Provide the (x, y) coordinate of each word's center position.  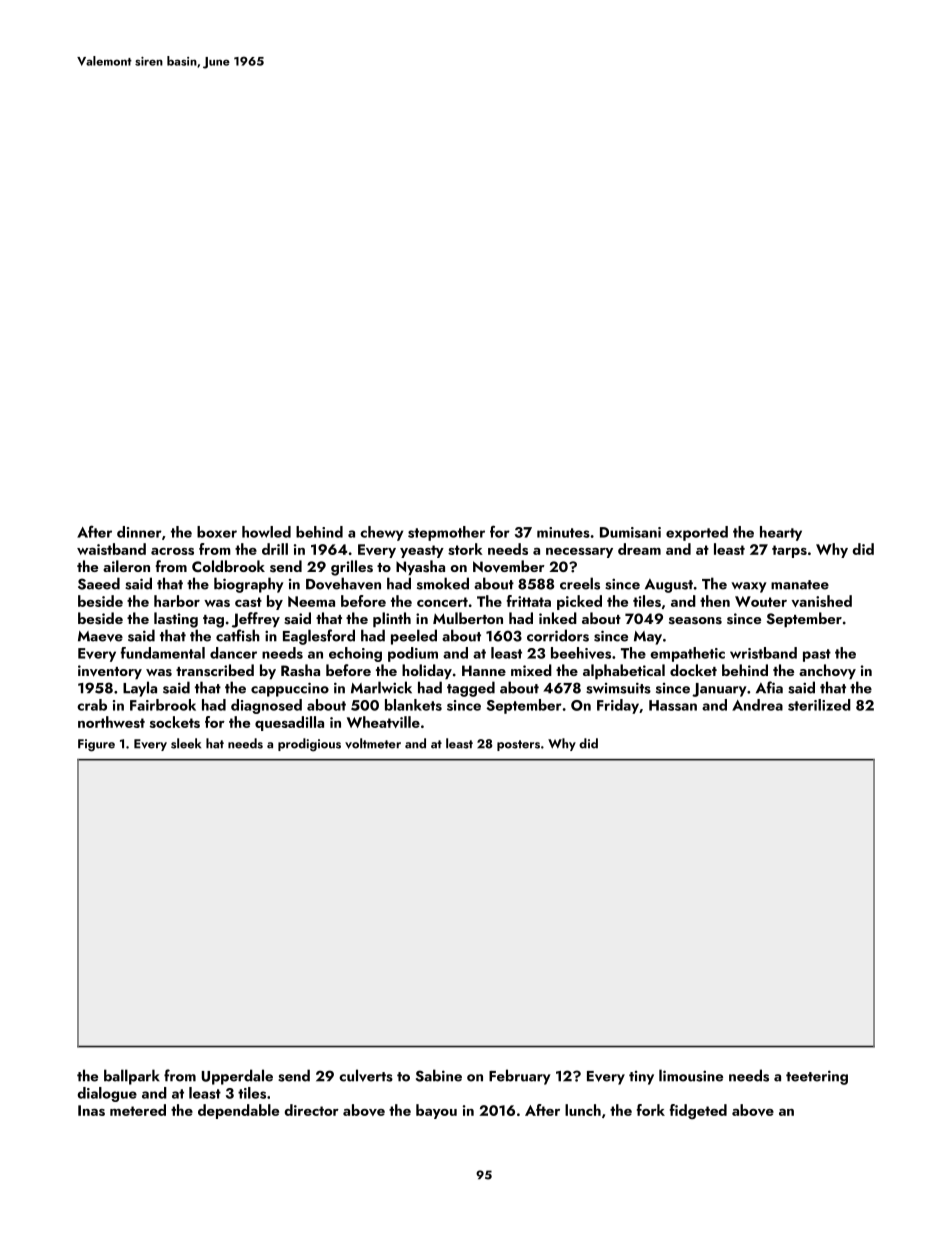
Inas (91, 1110)
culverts (366, 1075)
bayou (436, 1111)
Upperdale (237, 1077)
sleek (186, 743)
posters (518, 745)
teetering (817, 1077)
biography (249, 585)
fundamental (163, 653)
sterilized (819, 705)
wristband (763, 653)
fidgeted (698, 1112)
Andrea (757, 705)
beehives (581, 653)
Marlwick (381, 687)
